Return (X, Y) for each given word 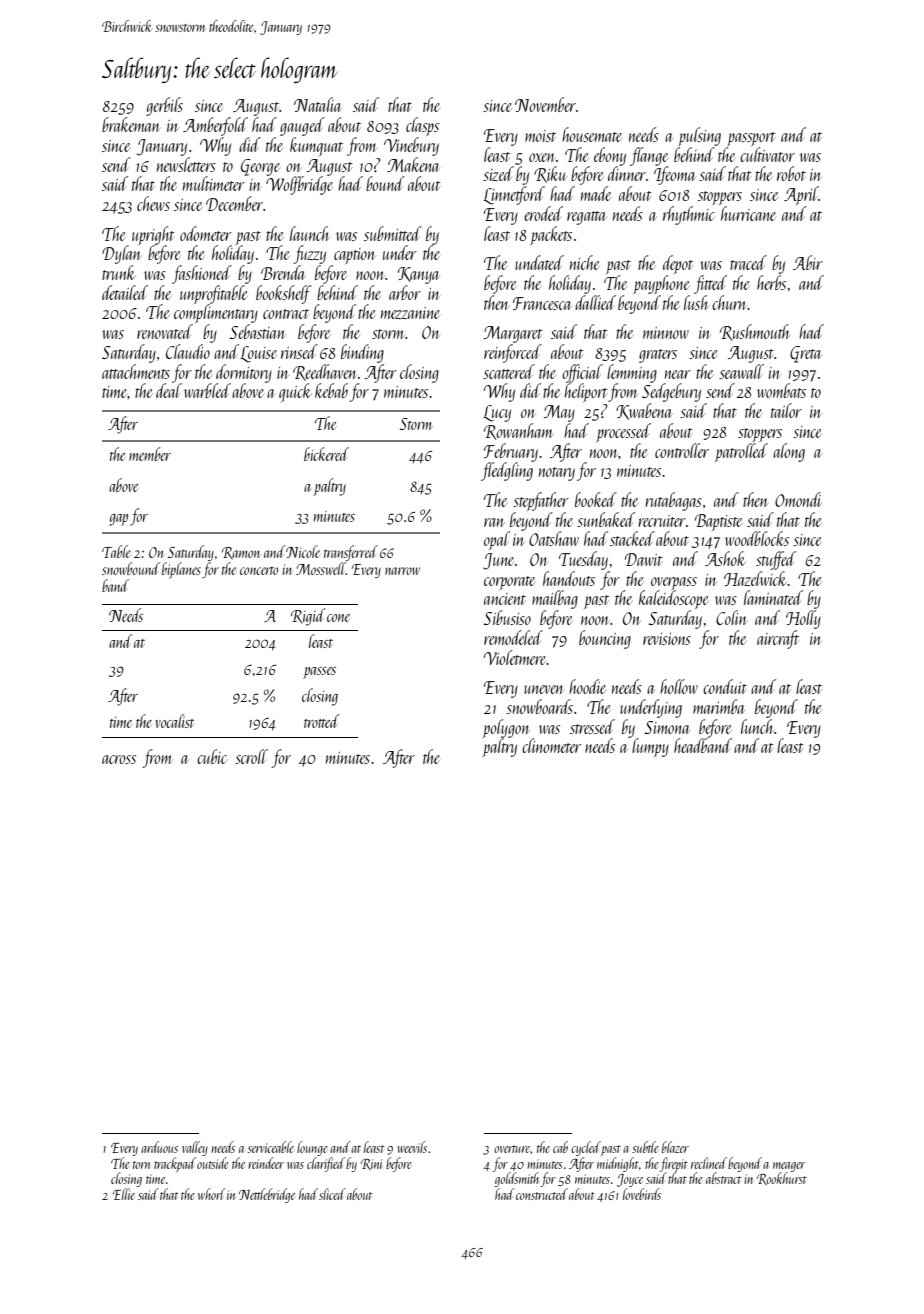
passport (751, 139)
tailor (786, 410)
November (545, 104)
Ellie (124, 1194)
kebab (331, 390)
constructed (542, 1194)
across (119, 759)
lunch (757, 726)
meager (789, 1167)
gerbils (164, 106)
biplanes (181, 570)
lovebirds (642, 1194)
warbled (207, 390)
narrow (402, 571)
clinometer (551, 745)
